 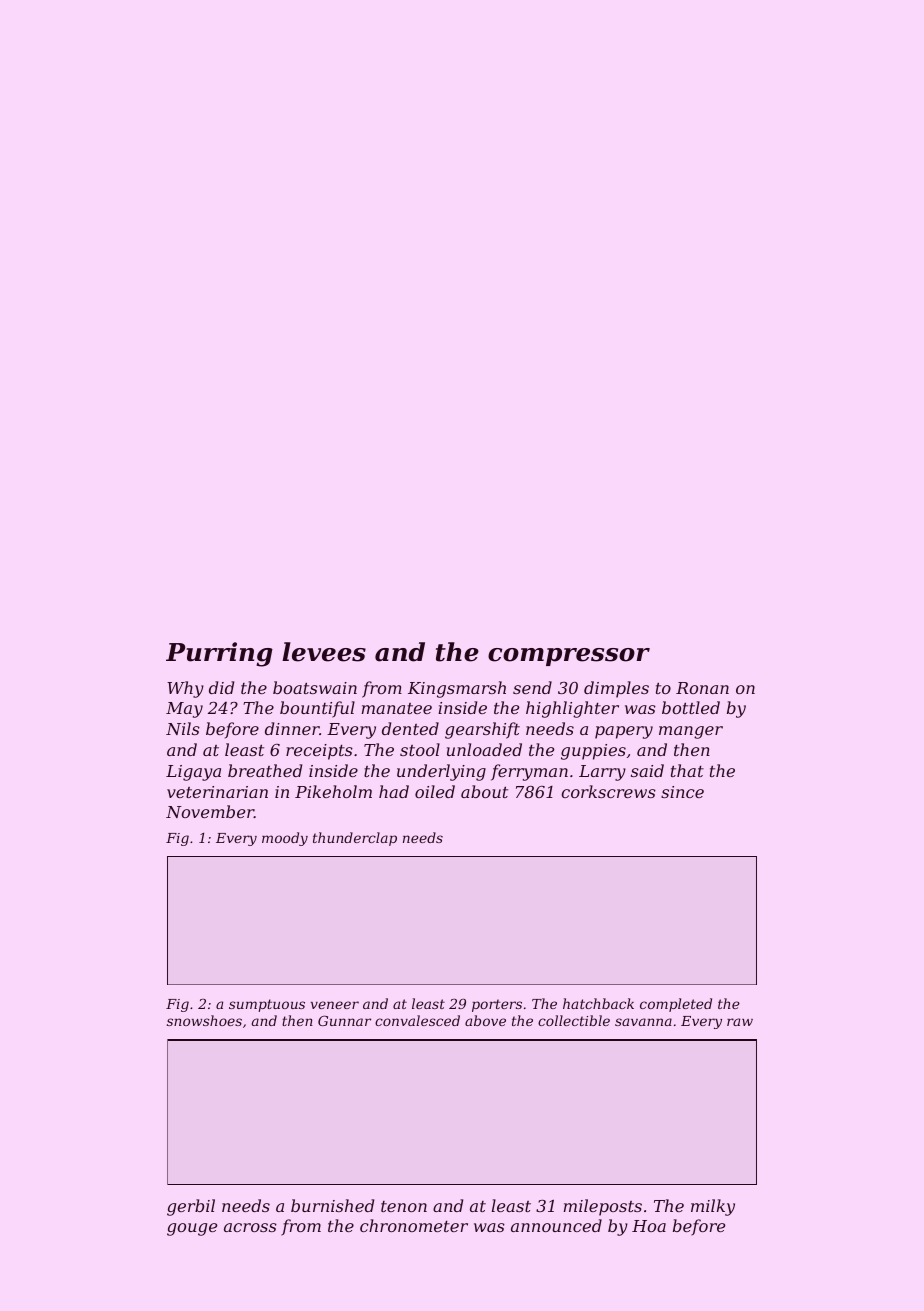 What do you see at coordinates (702, 688) in the document?
I see `Ronan` at bounding box center [702, 688].
